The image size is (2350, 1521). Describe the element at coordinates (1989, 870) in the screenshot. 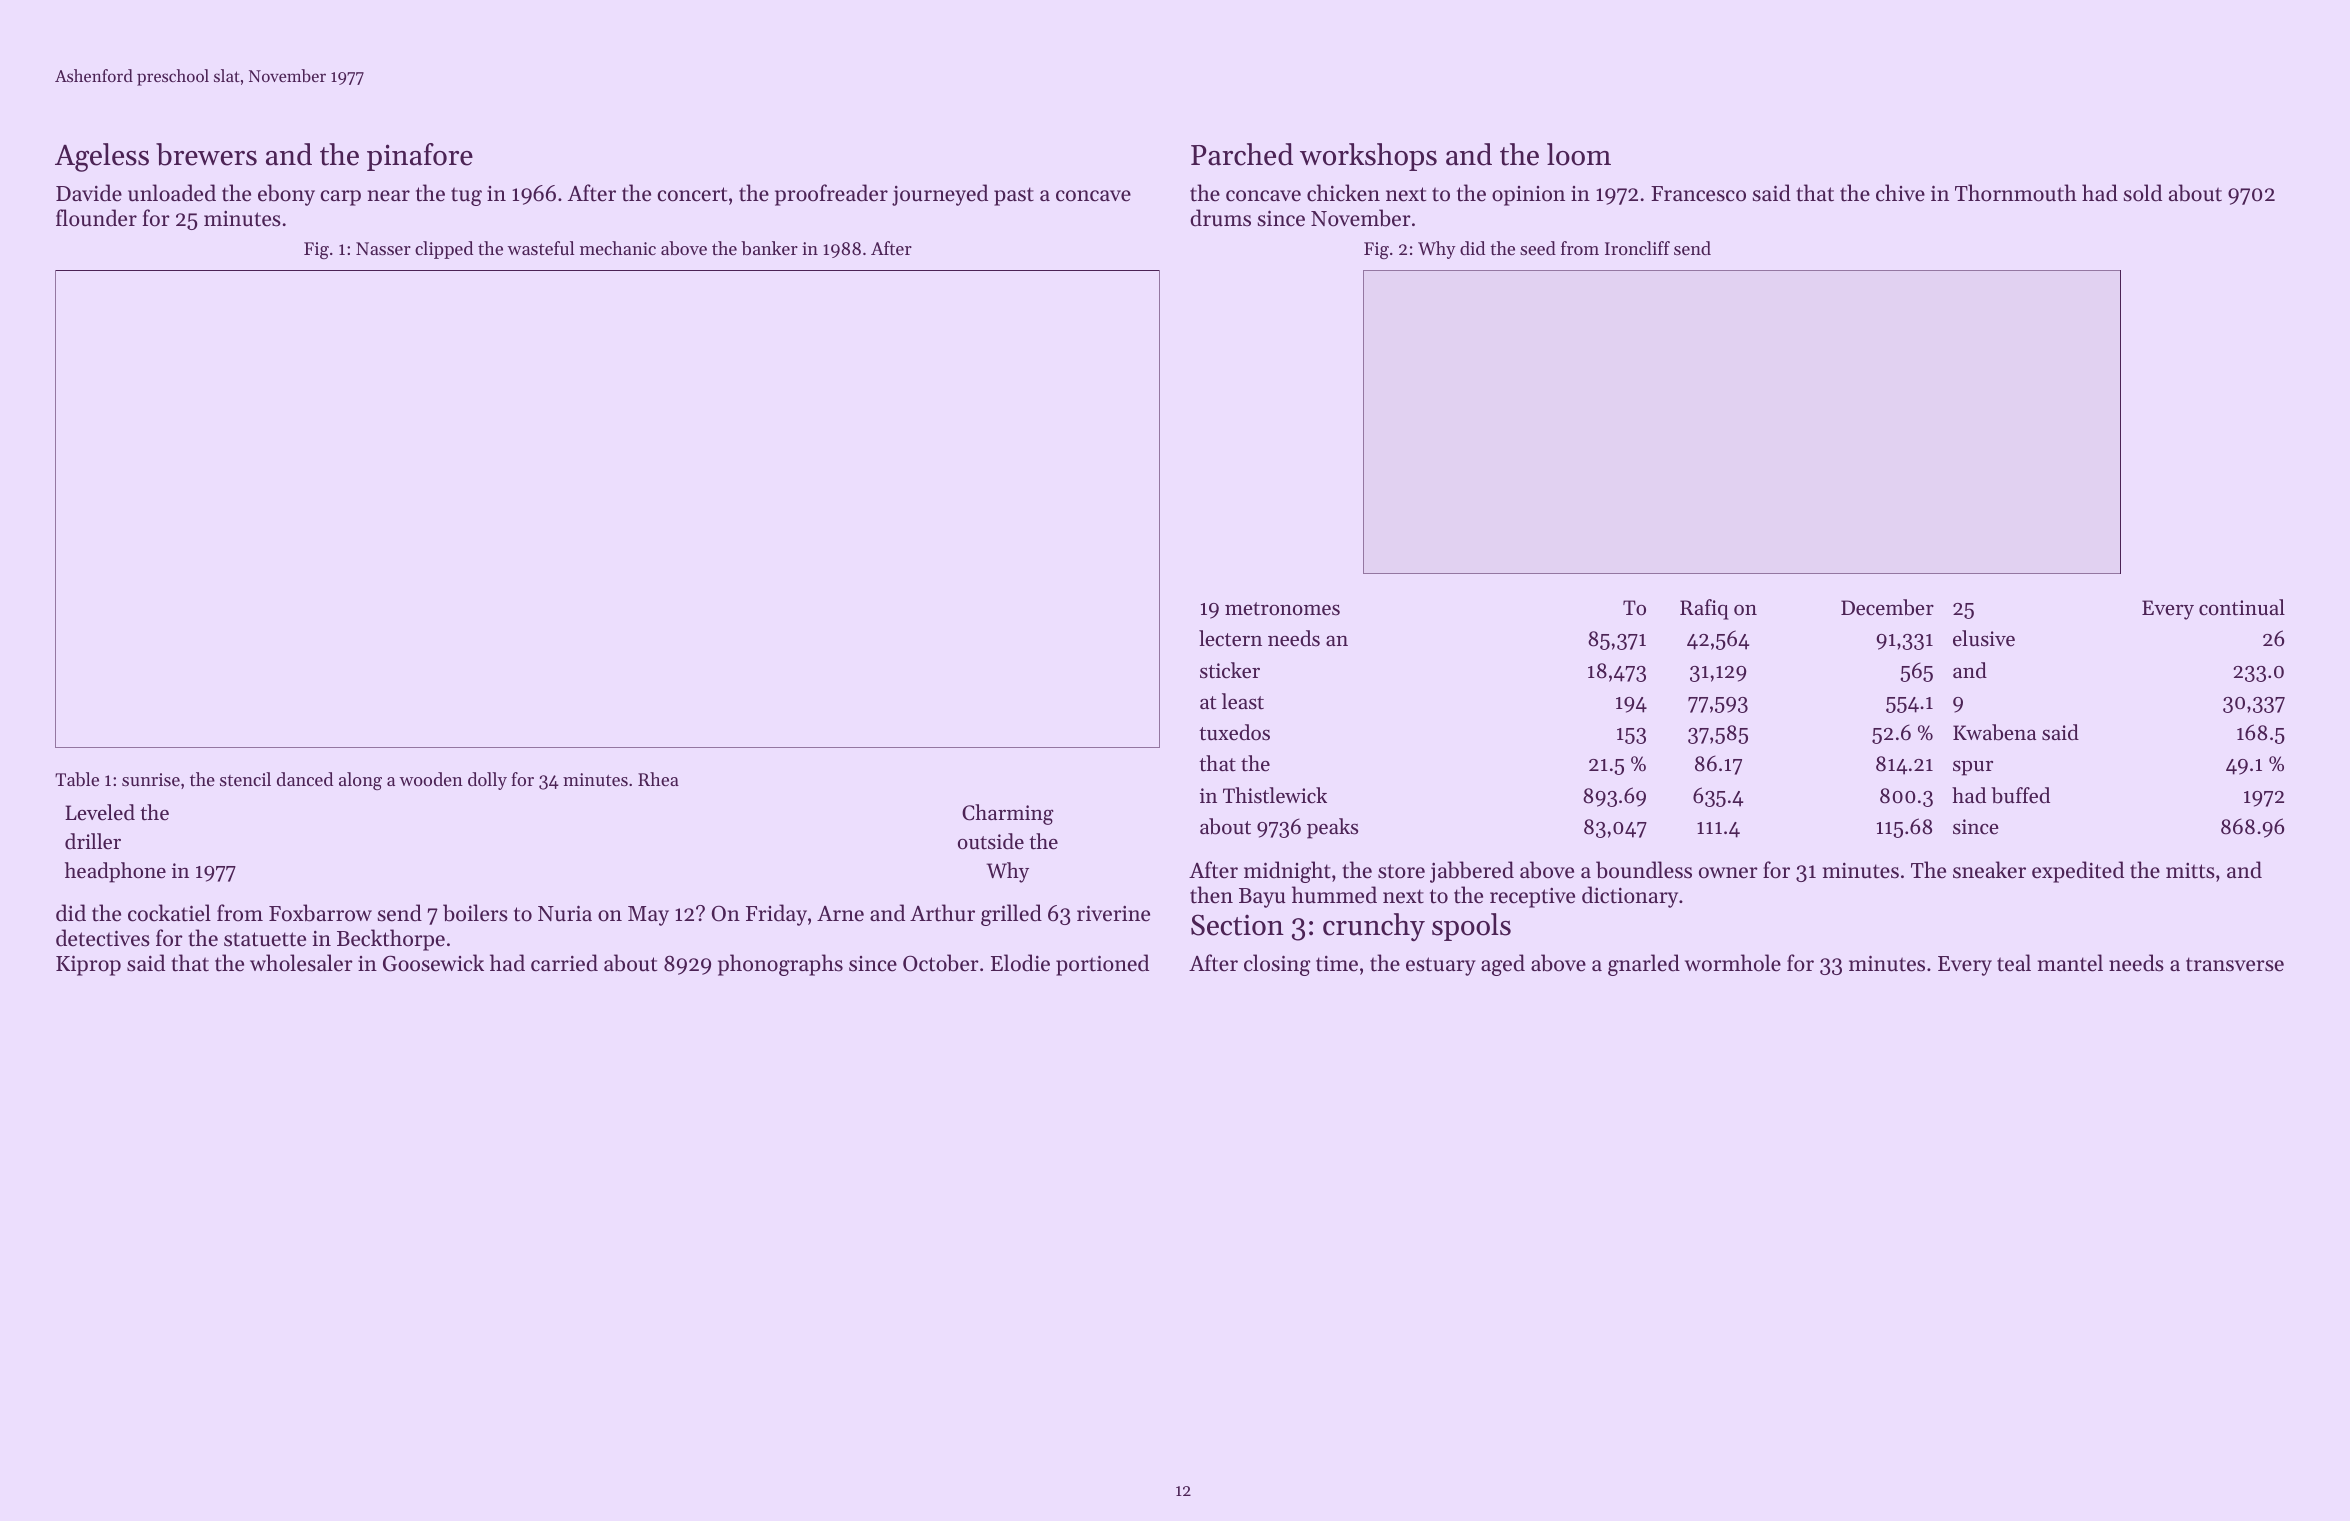

I see `sneaker` at that location.
